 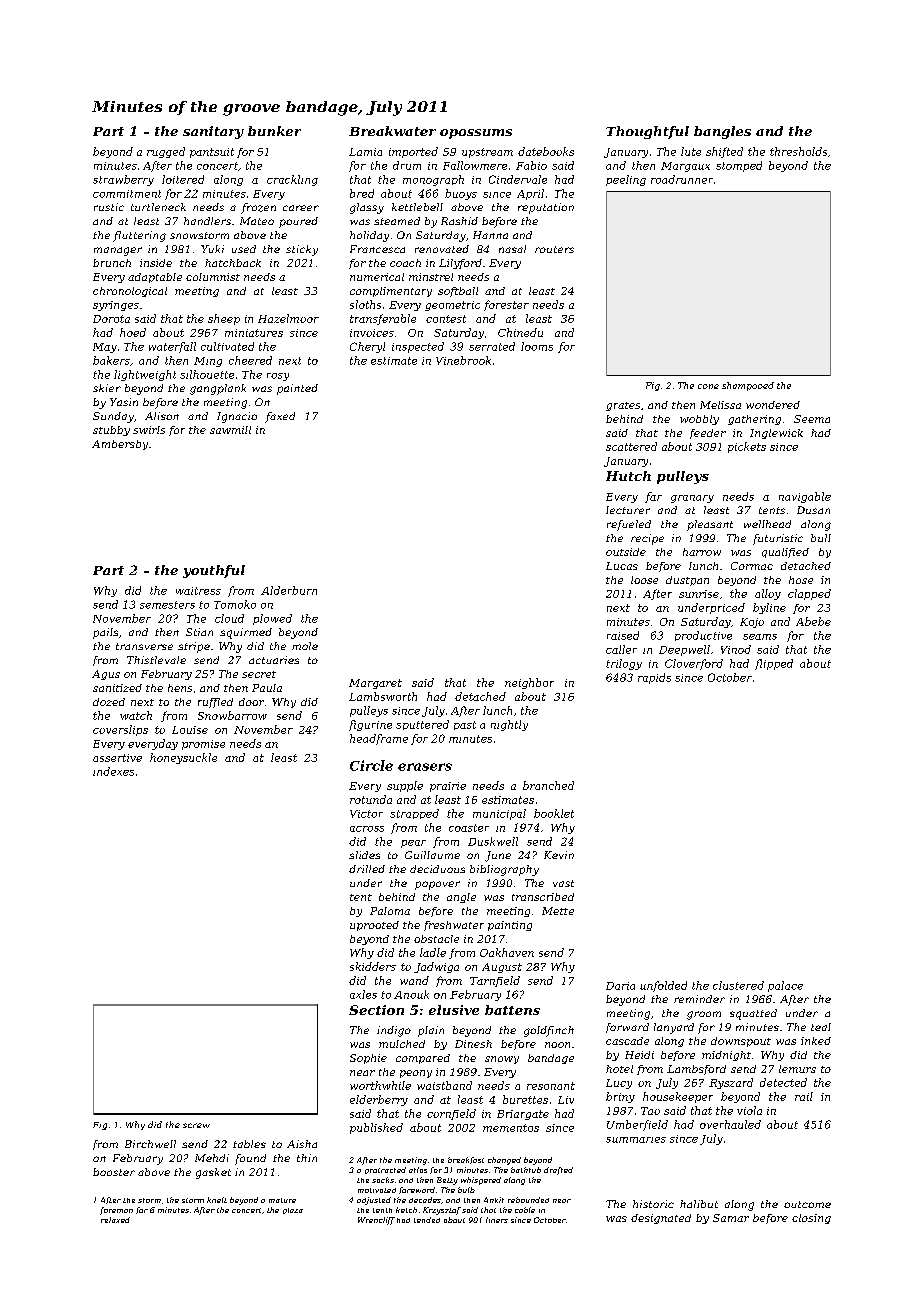 I want to click on Aisha, so click(x=302, y=1144).
